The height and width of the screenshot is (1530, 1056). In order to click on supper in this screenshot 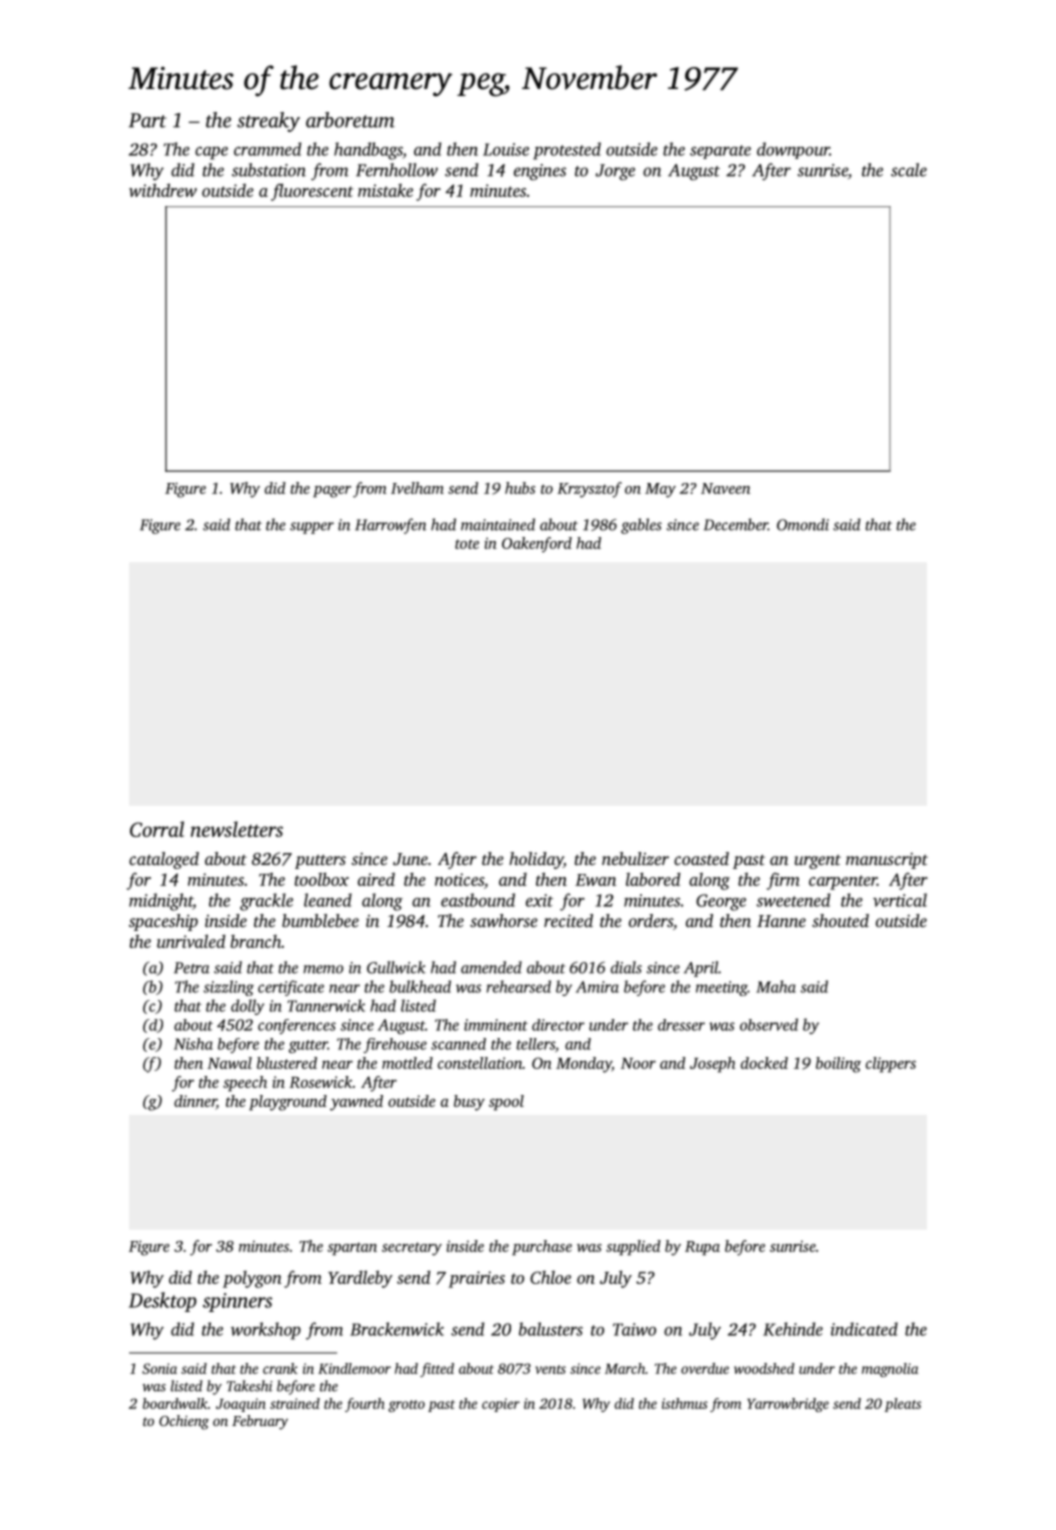, I will do `click(312, 528)`.
